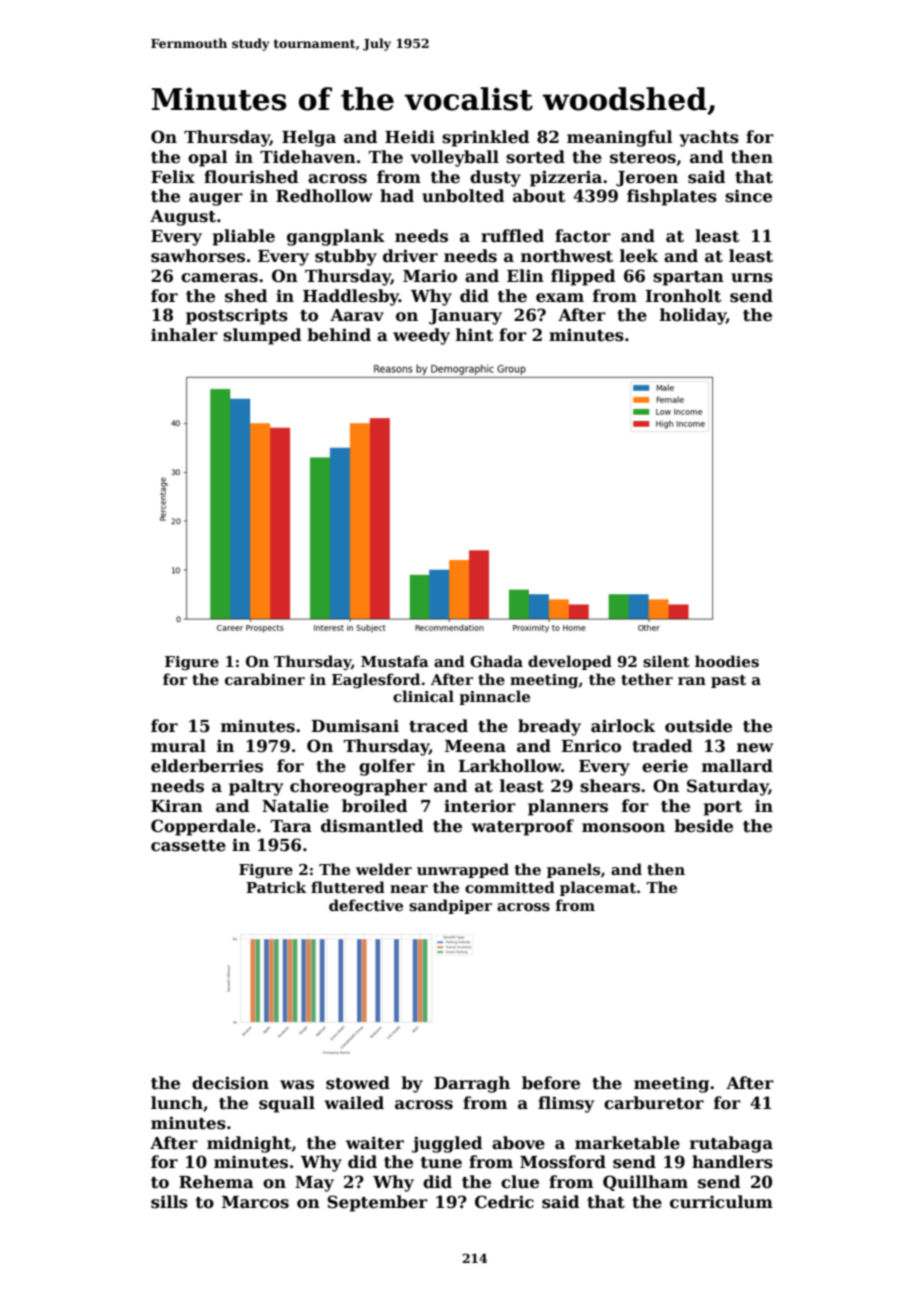 Image resolution: width=924 pixels, height=1311 pixels. What do you see at coordinates (737, 766) in the screenshot?
I see `mallard` at bounding box center [737, 766].
